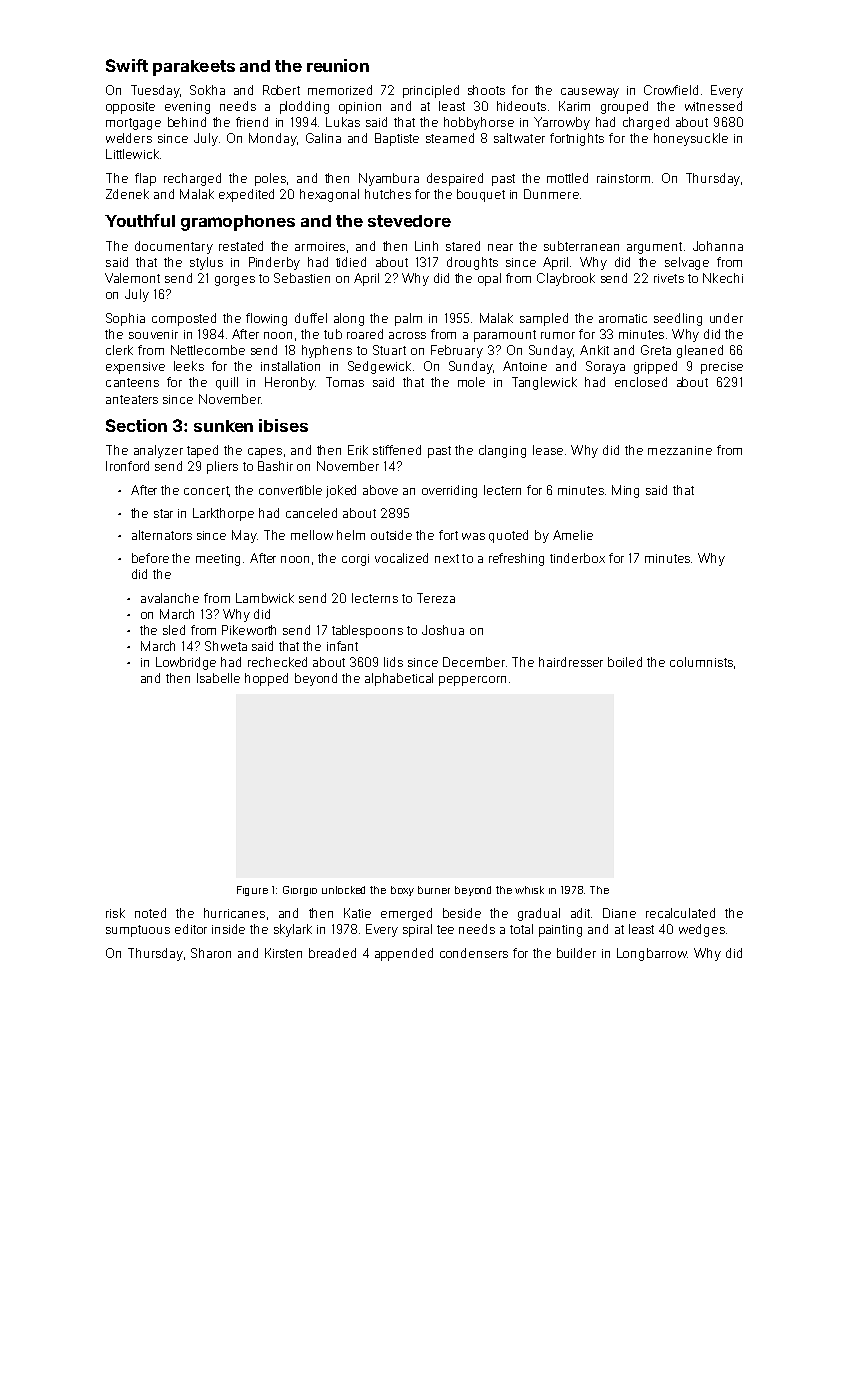 The width and height of the screenshot is (849, 1400). I want to click on rivets, so click(669, 278).
